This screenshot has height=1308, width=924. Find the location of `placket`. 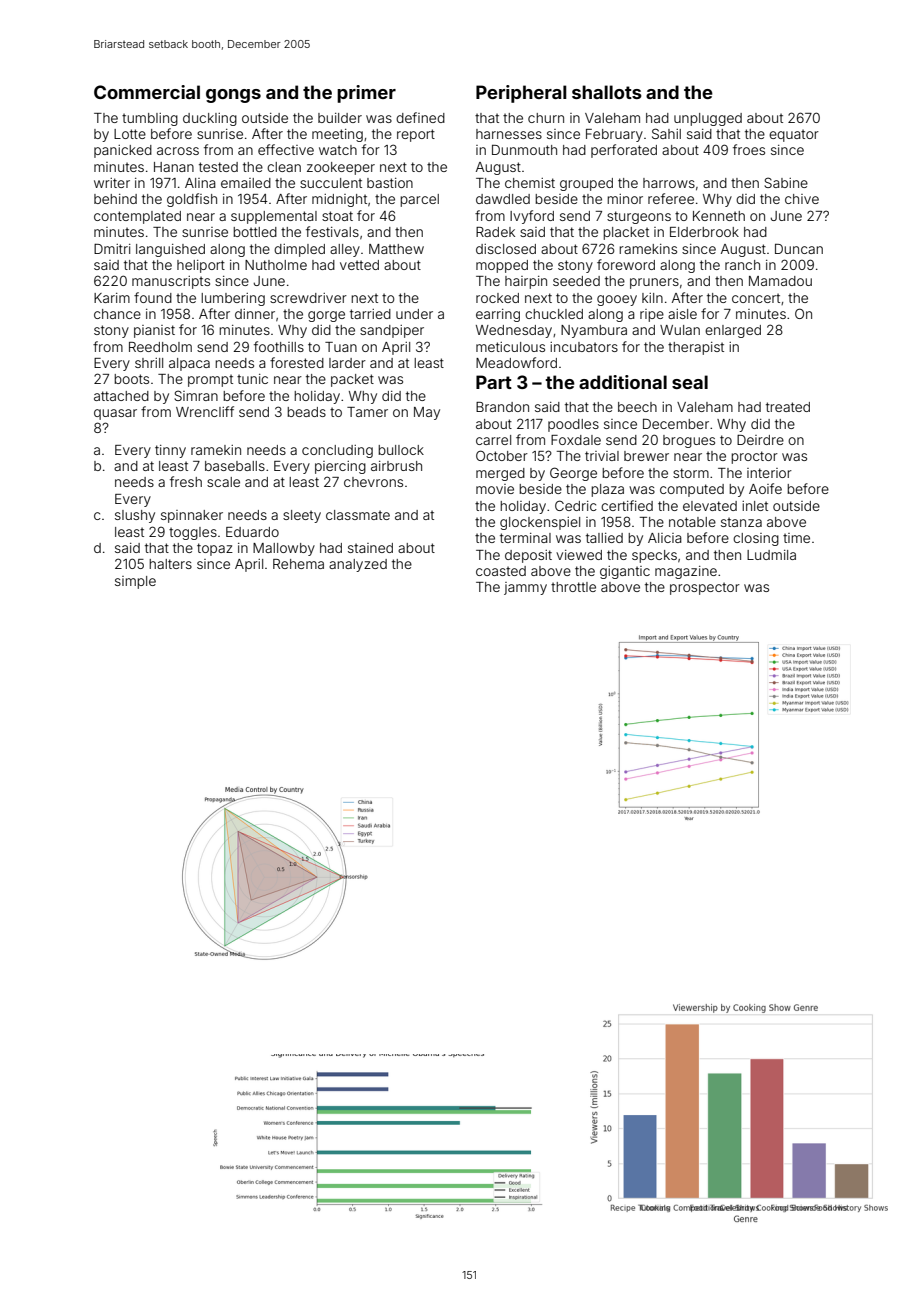

placket is located at coordinates (626, 233).
